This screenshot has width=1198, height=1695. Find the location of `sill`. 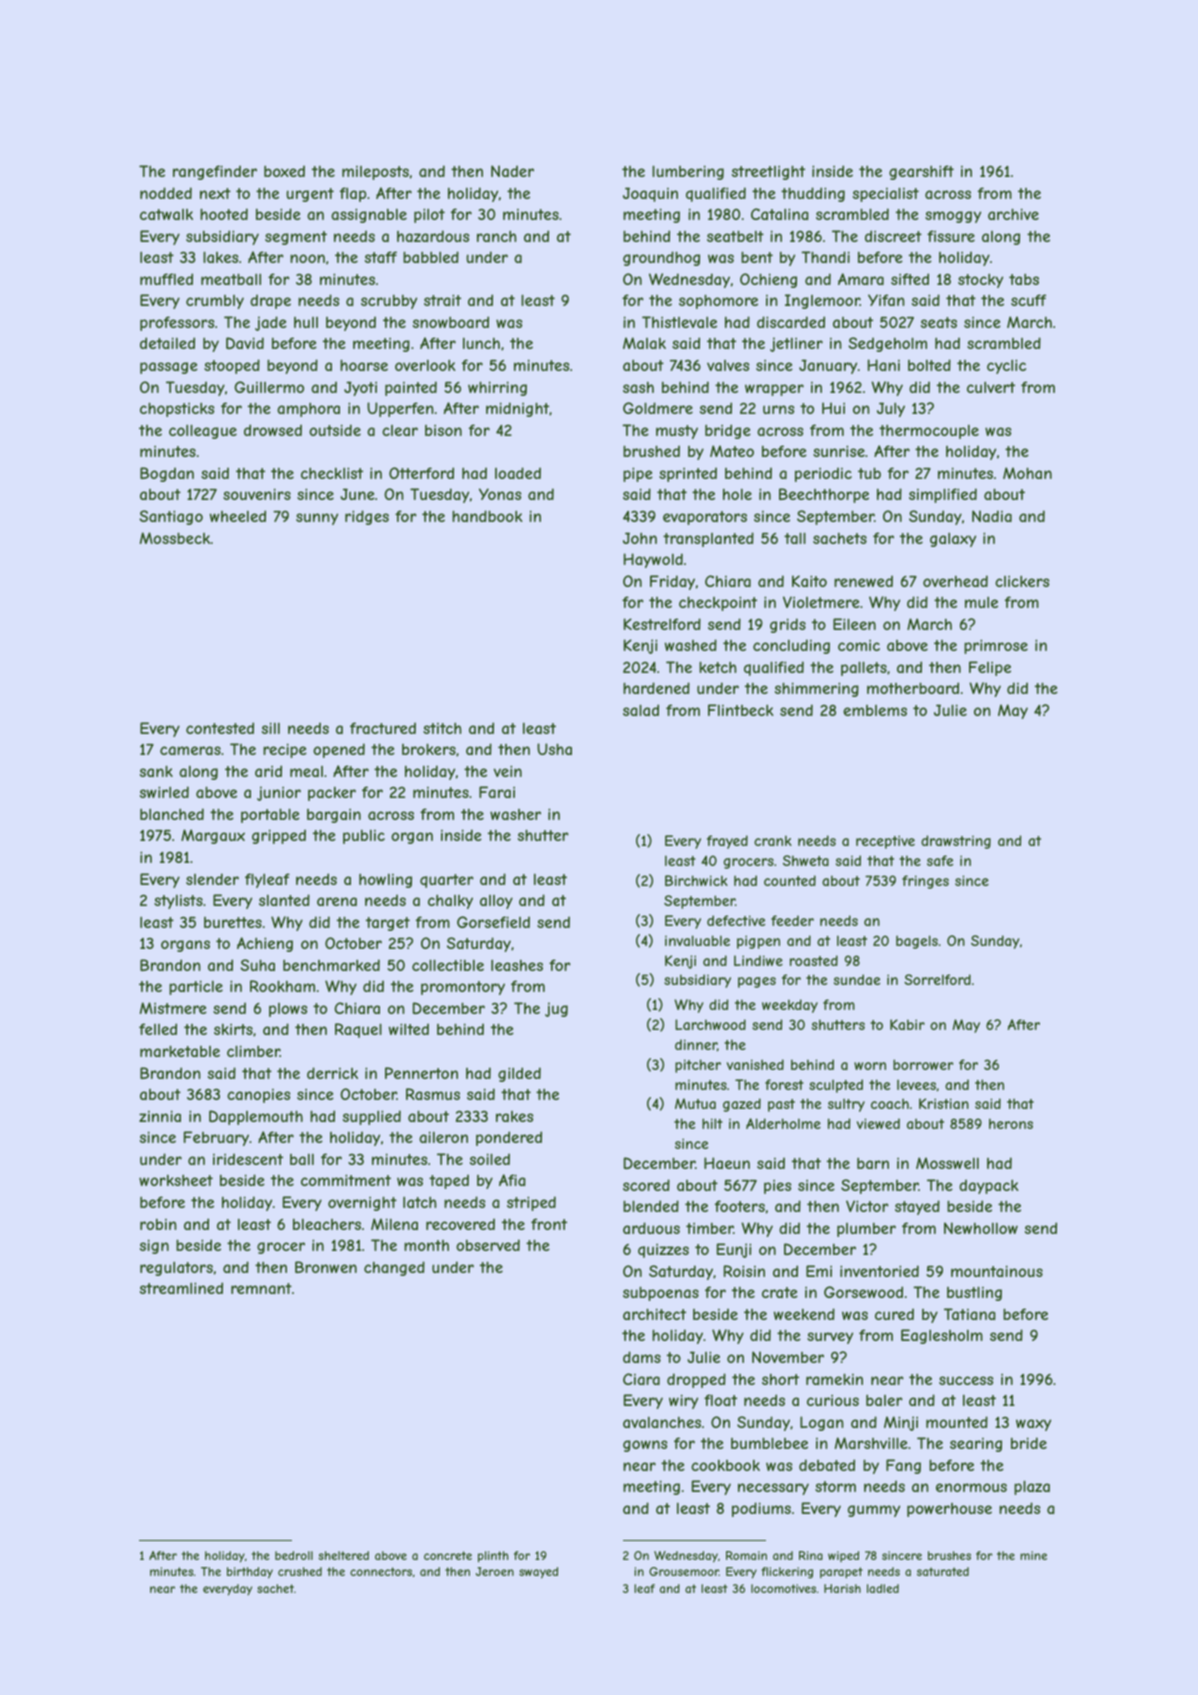

sill is located at coordinates (271, 728).
